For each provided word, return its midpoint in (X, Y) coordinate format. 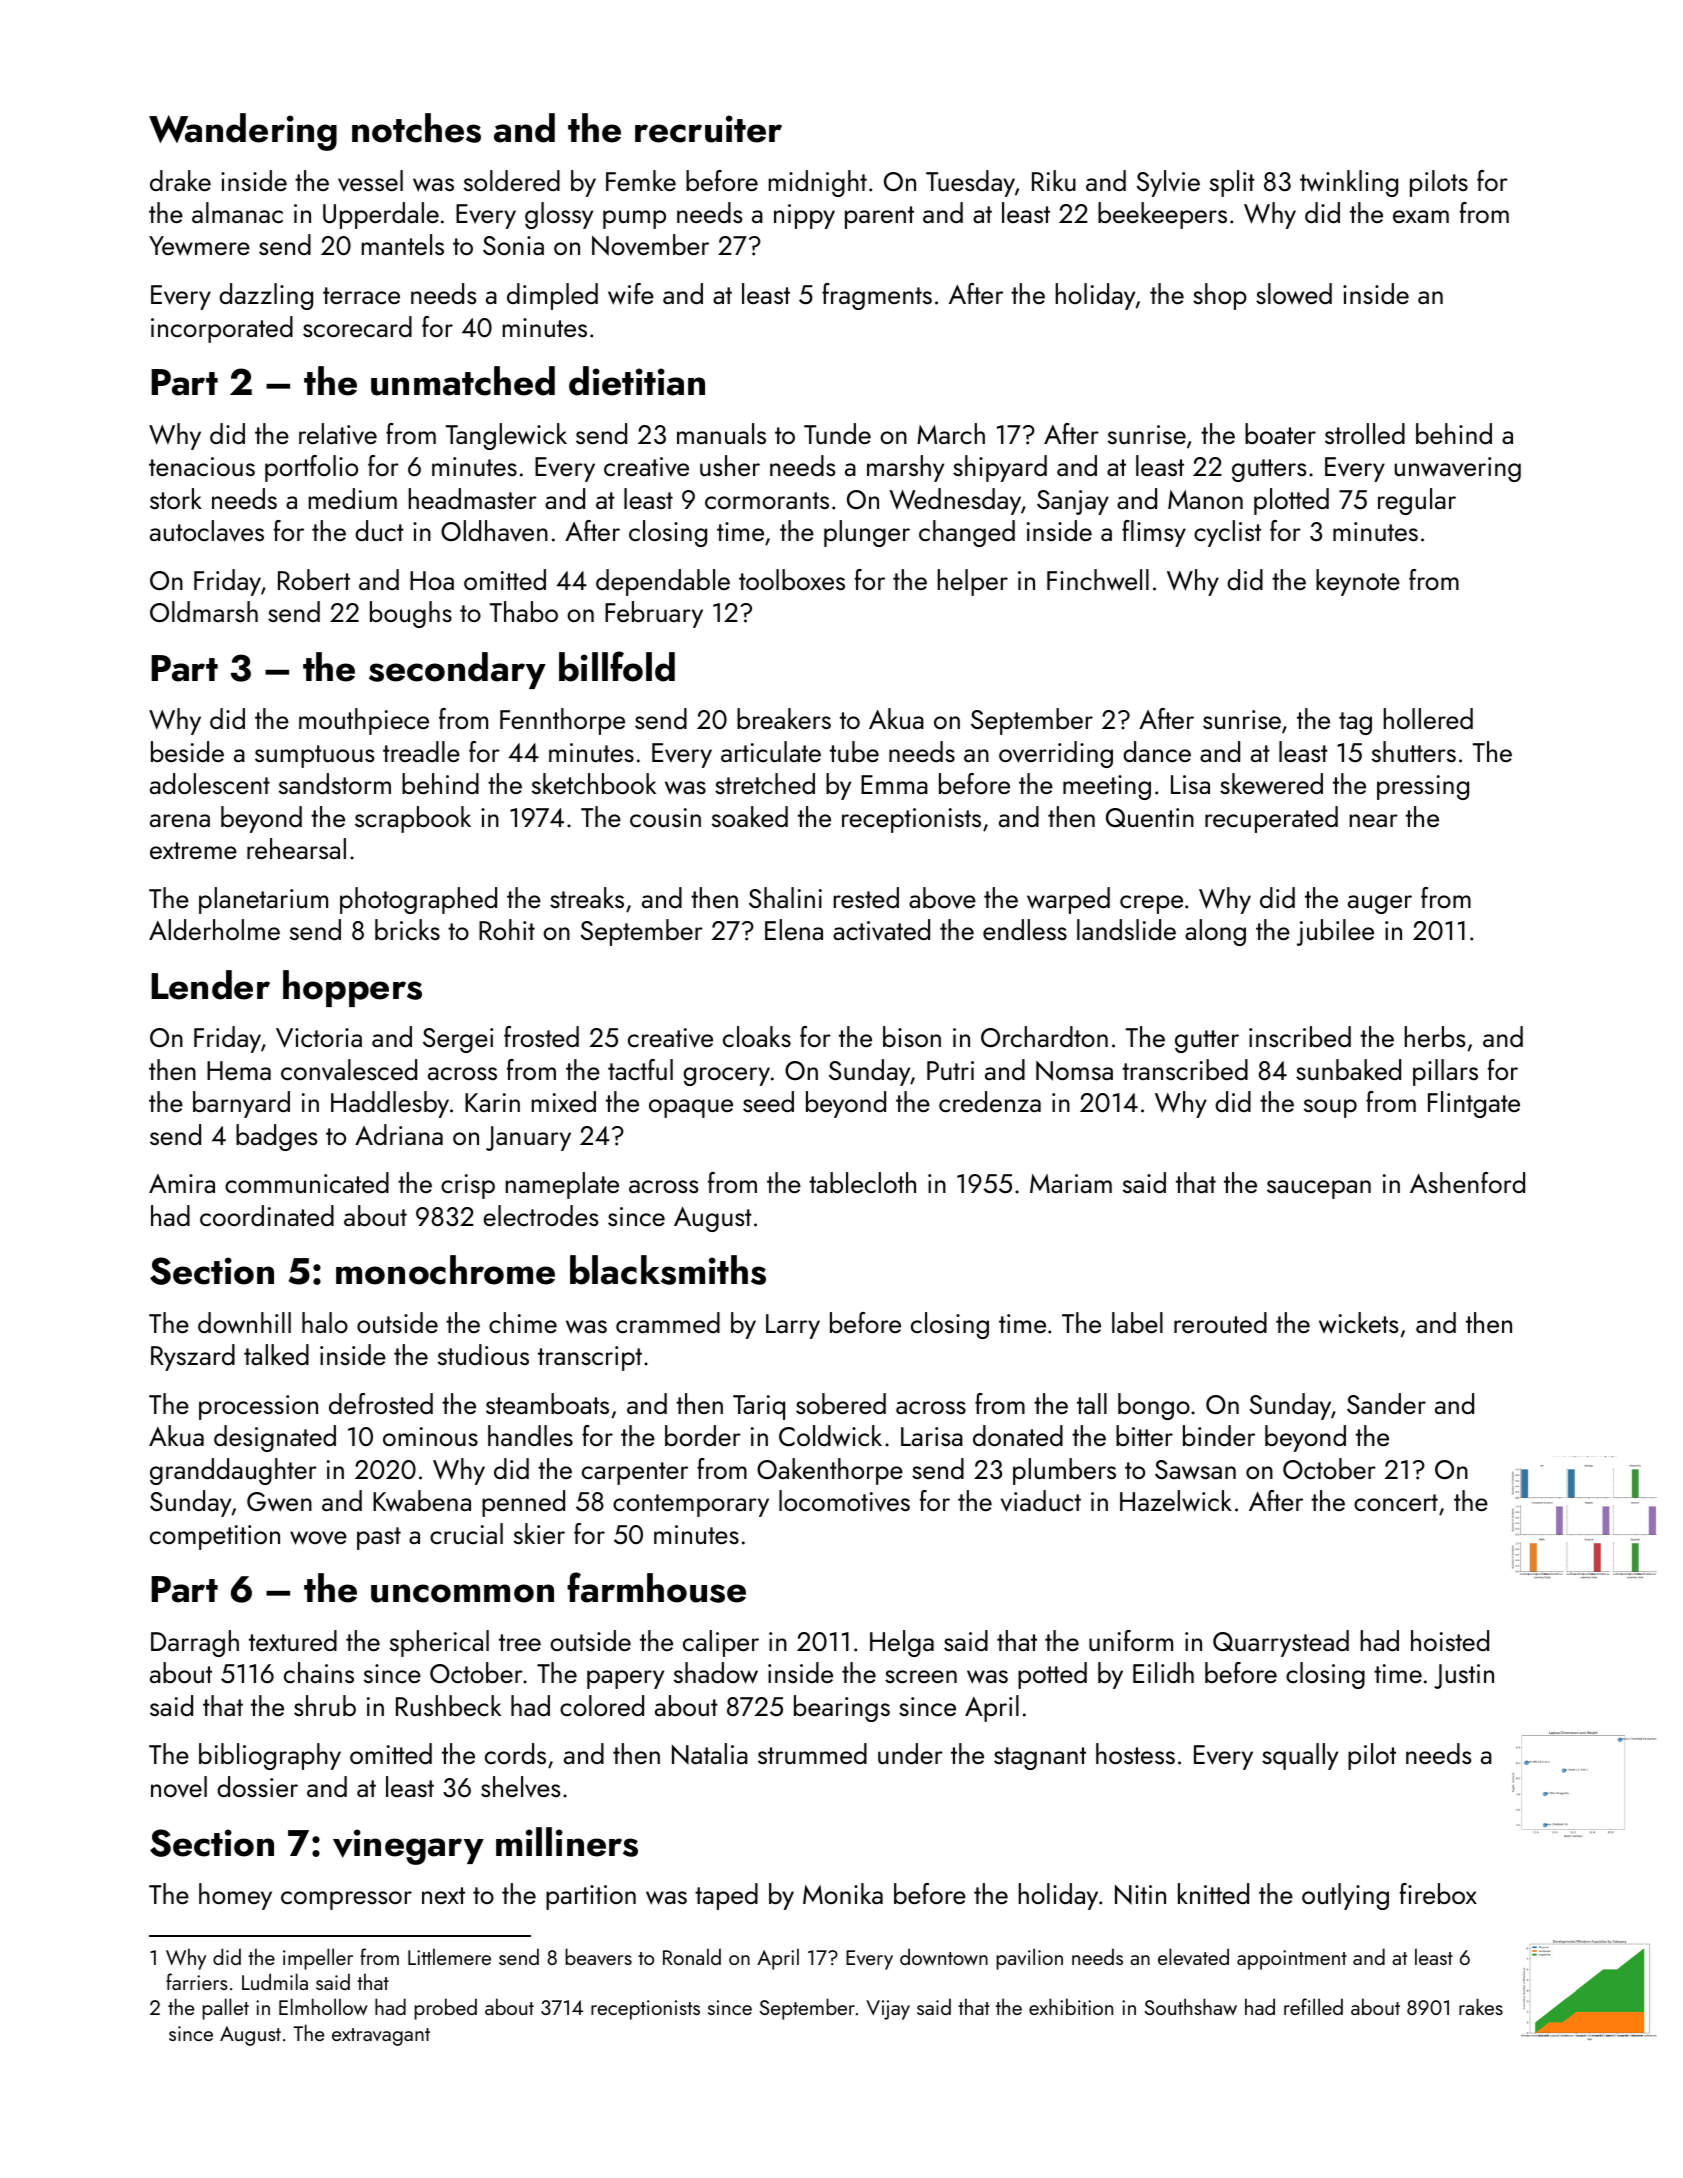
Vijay (888, 2010)
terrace (361, 295)
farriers (196, 1981)
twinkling (1349, 183)
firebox (1438, 1893)
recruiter (708, 129)
